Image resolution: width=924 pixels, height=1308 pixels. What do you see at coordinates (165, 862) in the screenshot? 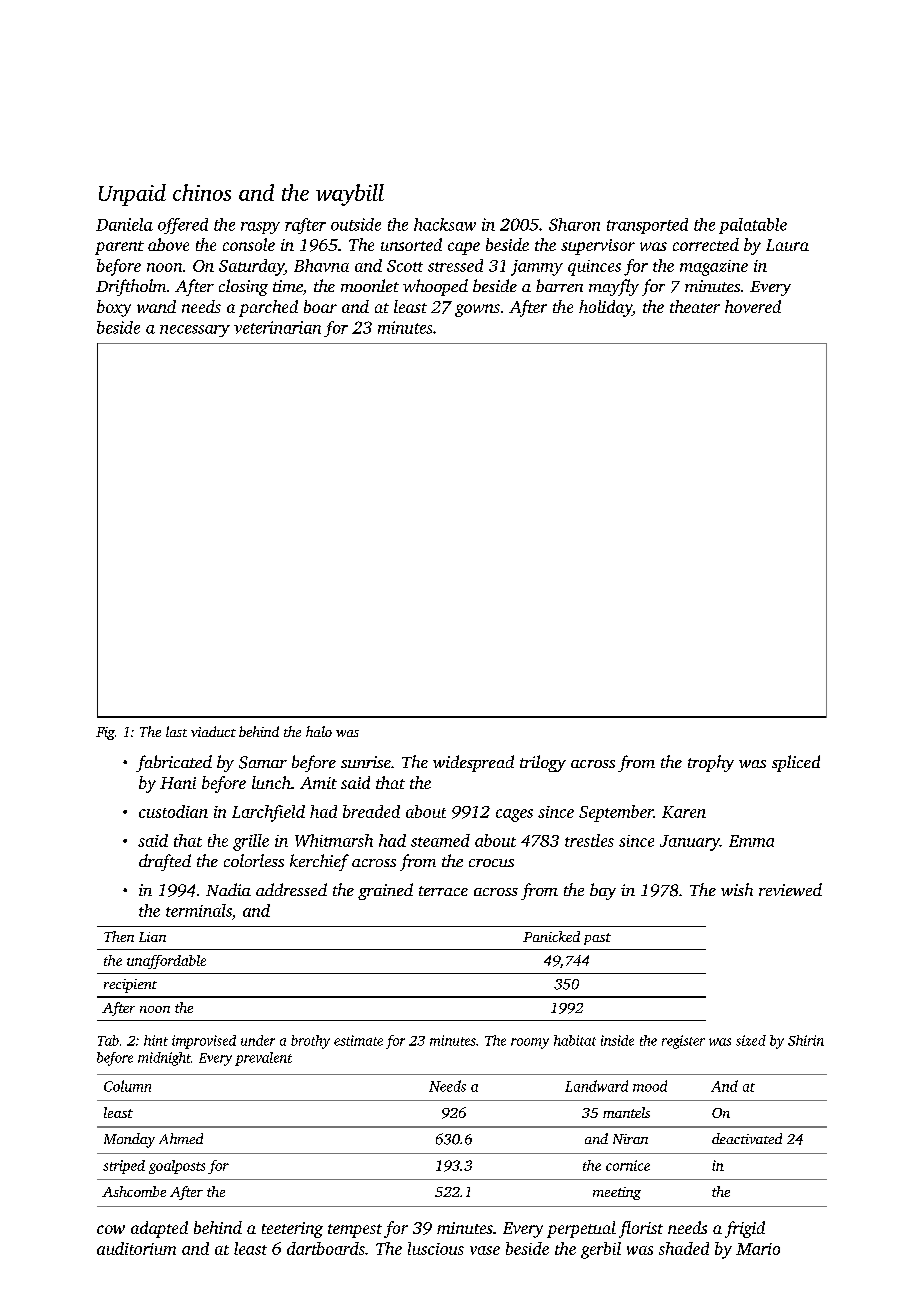
I see `drafted` at bounding box center [165, 862].
